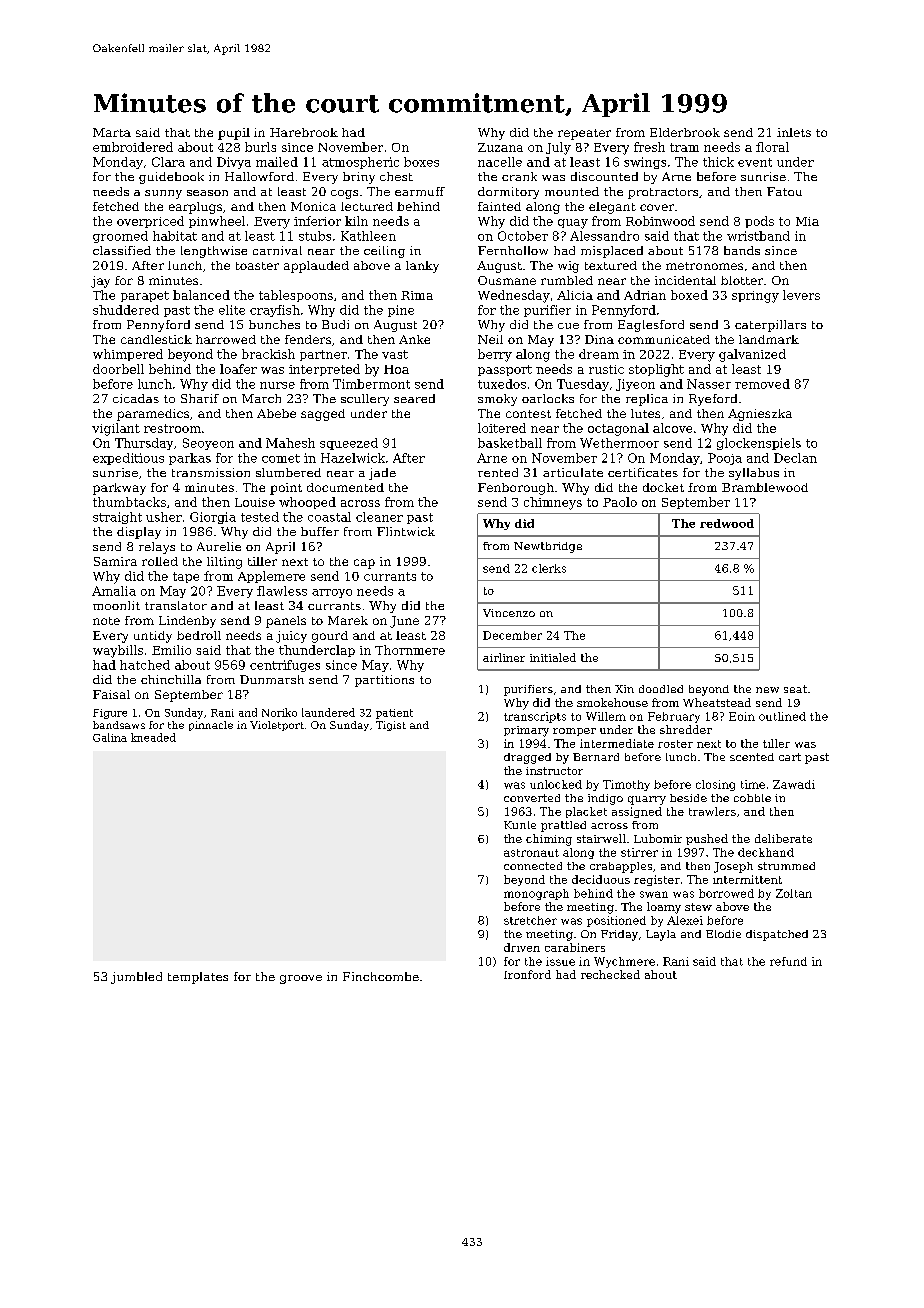 The image size is (924, 1308). I want to click on Zuzana, so click(500, 147).
